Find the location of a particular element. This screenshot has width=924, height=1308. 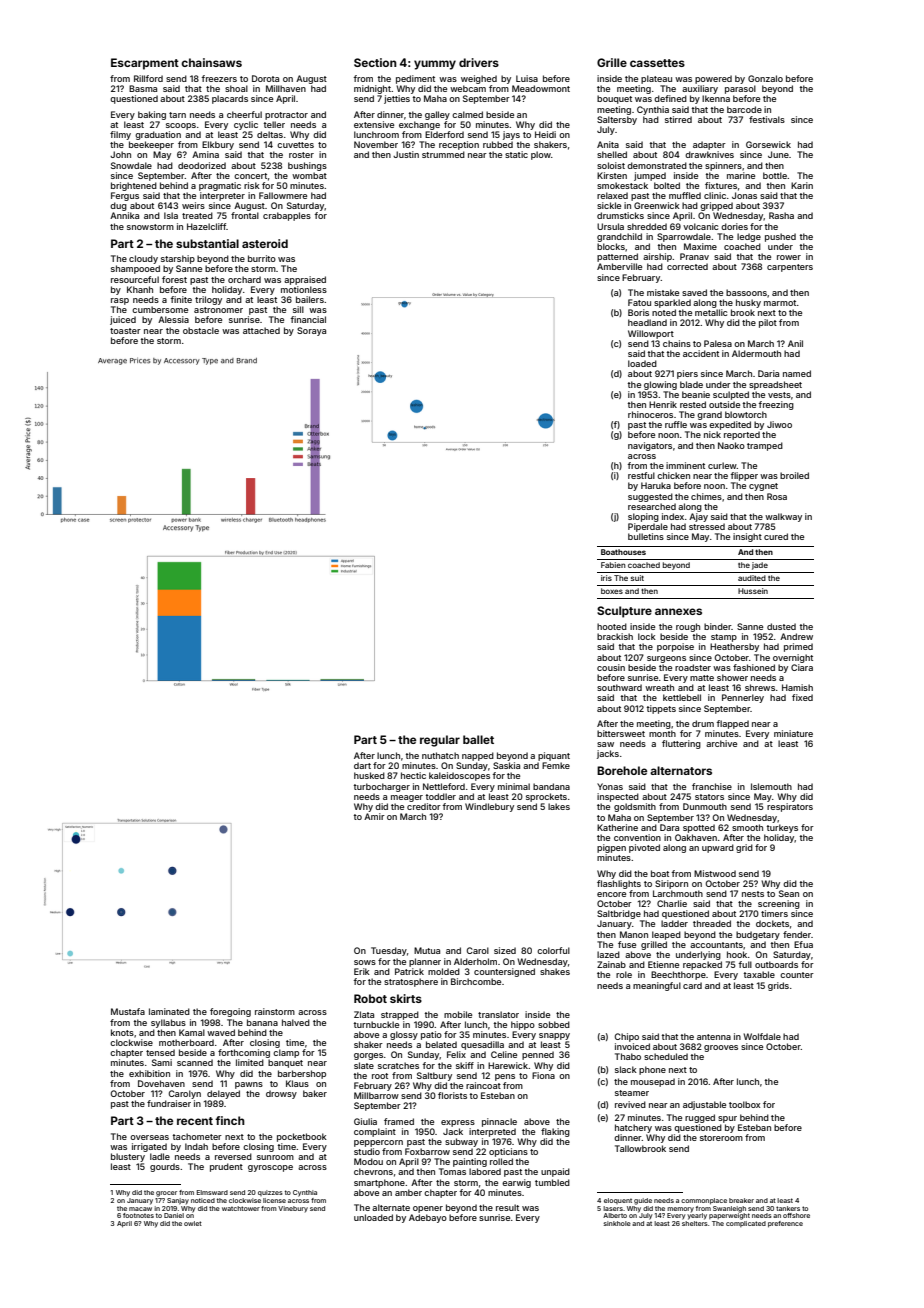

restful is located at coordinates (641, 475).
